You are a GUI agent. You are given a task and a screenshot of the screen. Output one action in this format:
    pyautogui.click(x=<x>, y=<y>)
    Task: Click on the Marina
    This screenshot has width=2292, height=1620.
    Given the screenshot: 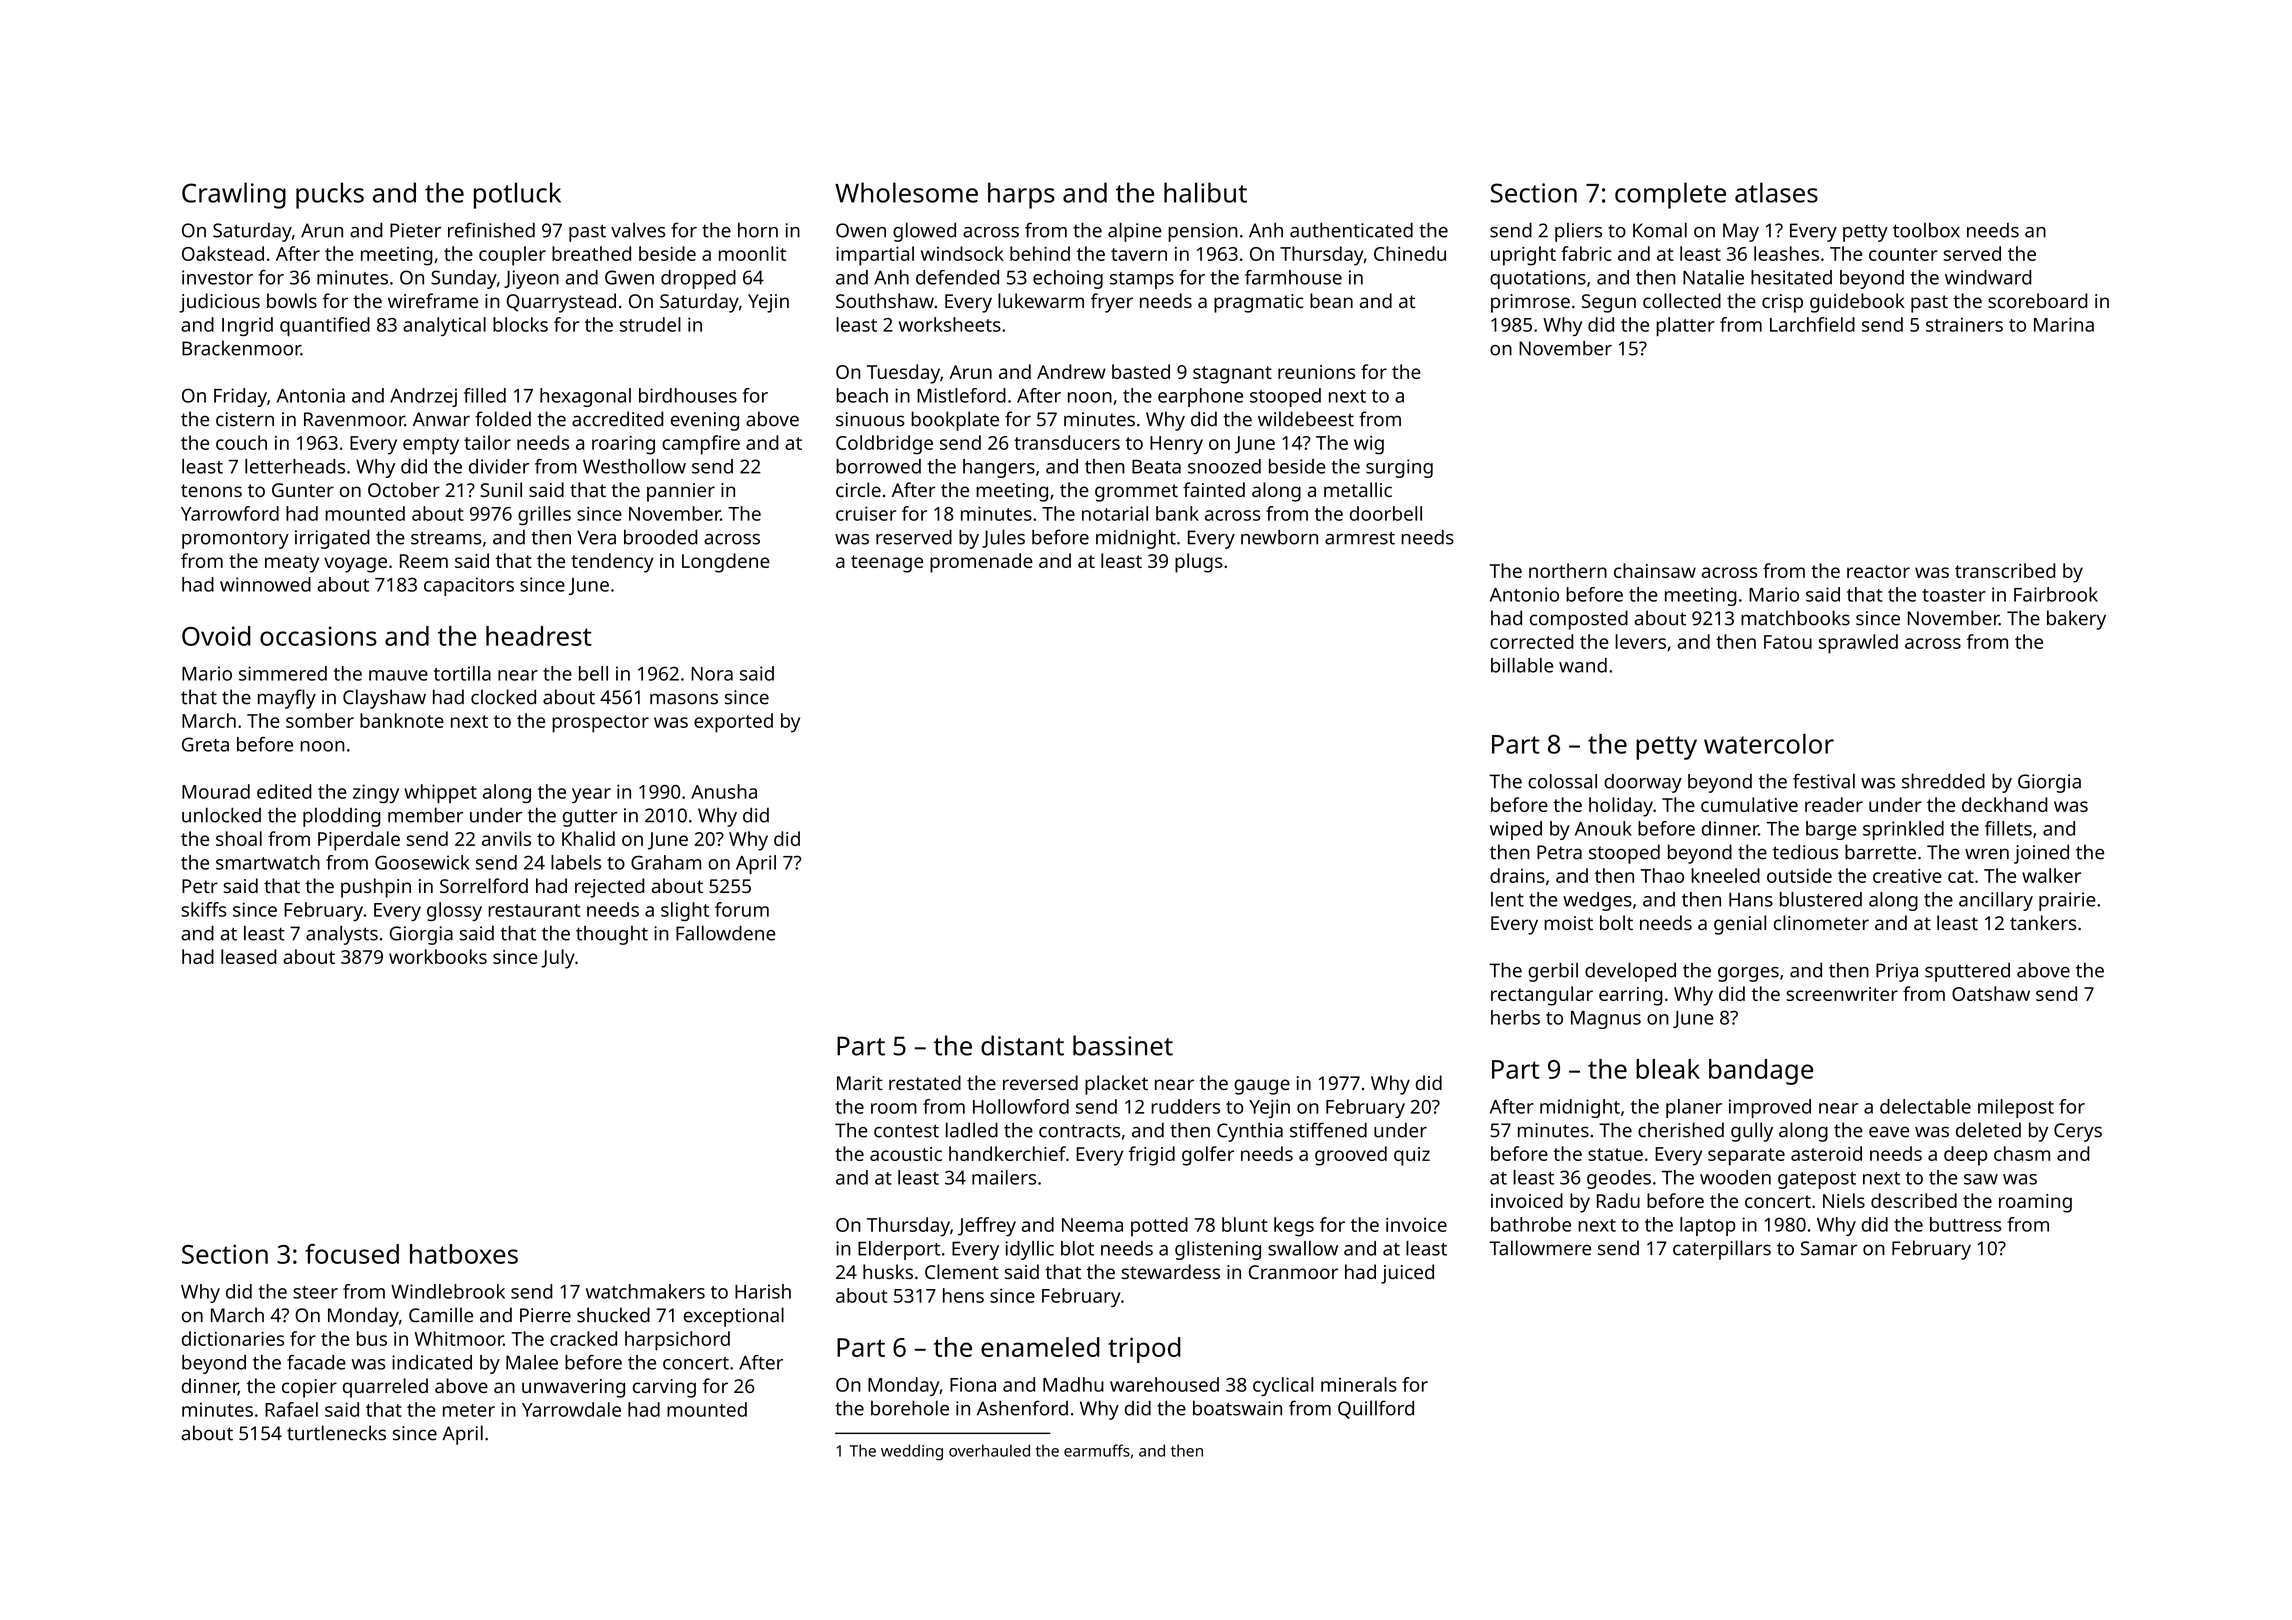 What is the action you would take?
    pyautogui.click(x=2064, y=324)
